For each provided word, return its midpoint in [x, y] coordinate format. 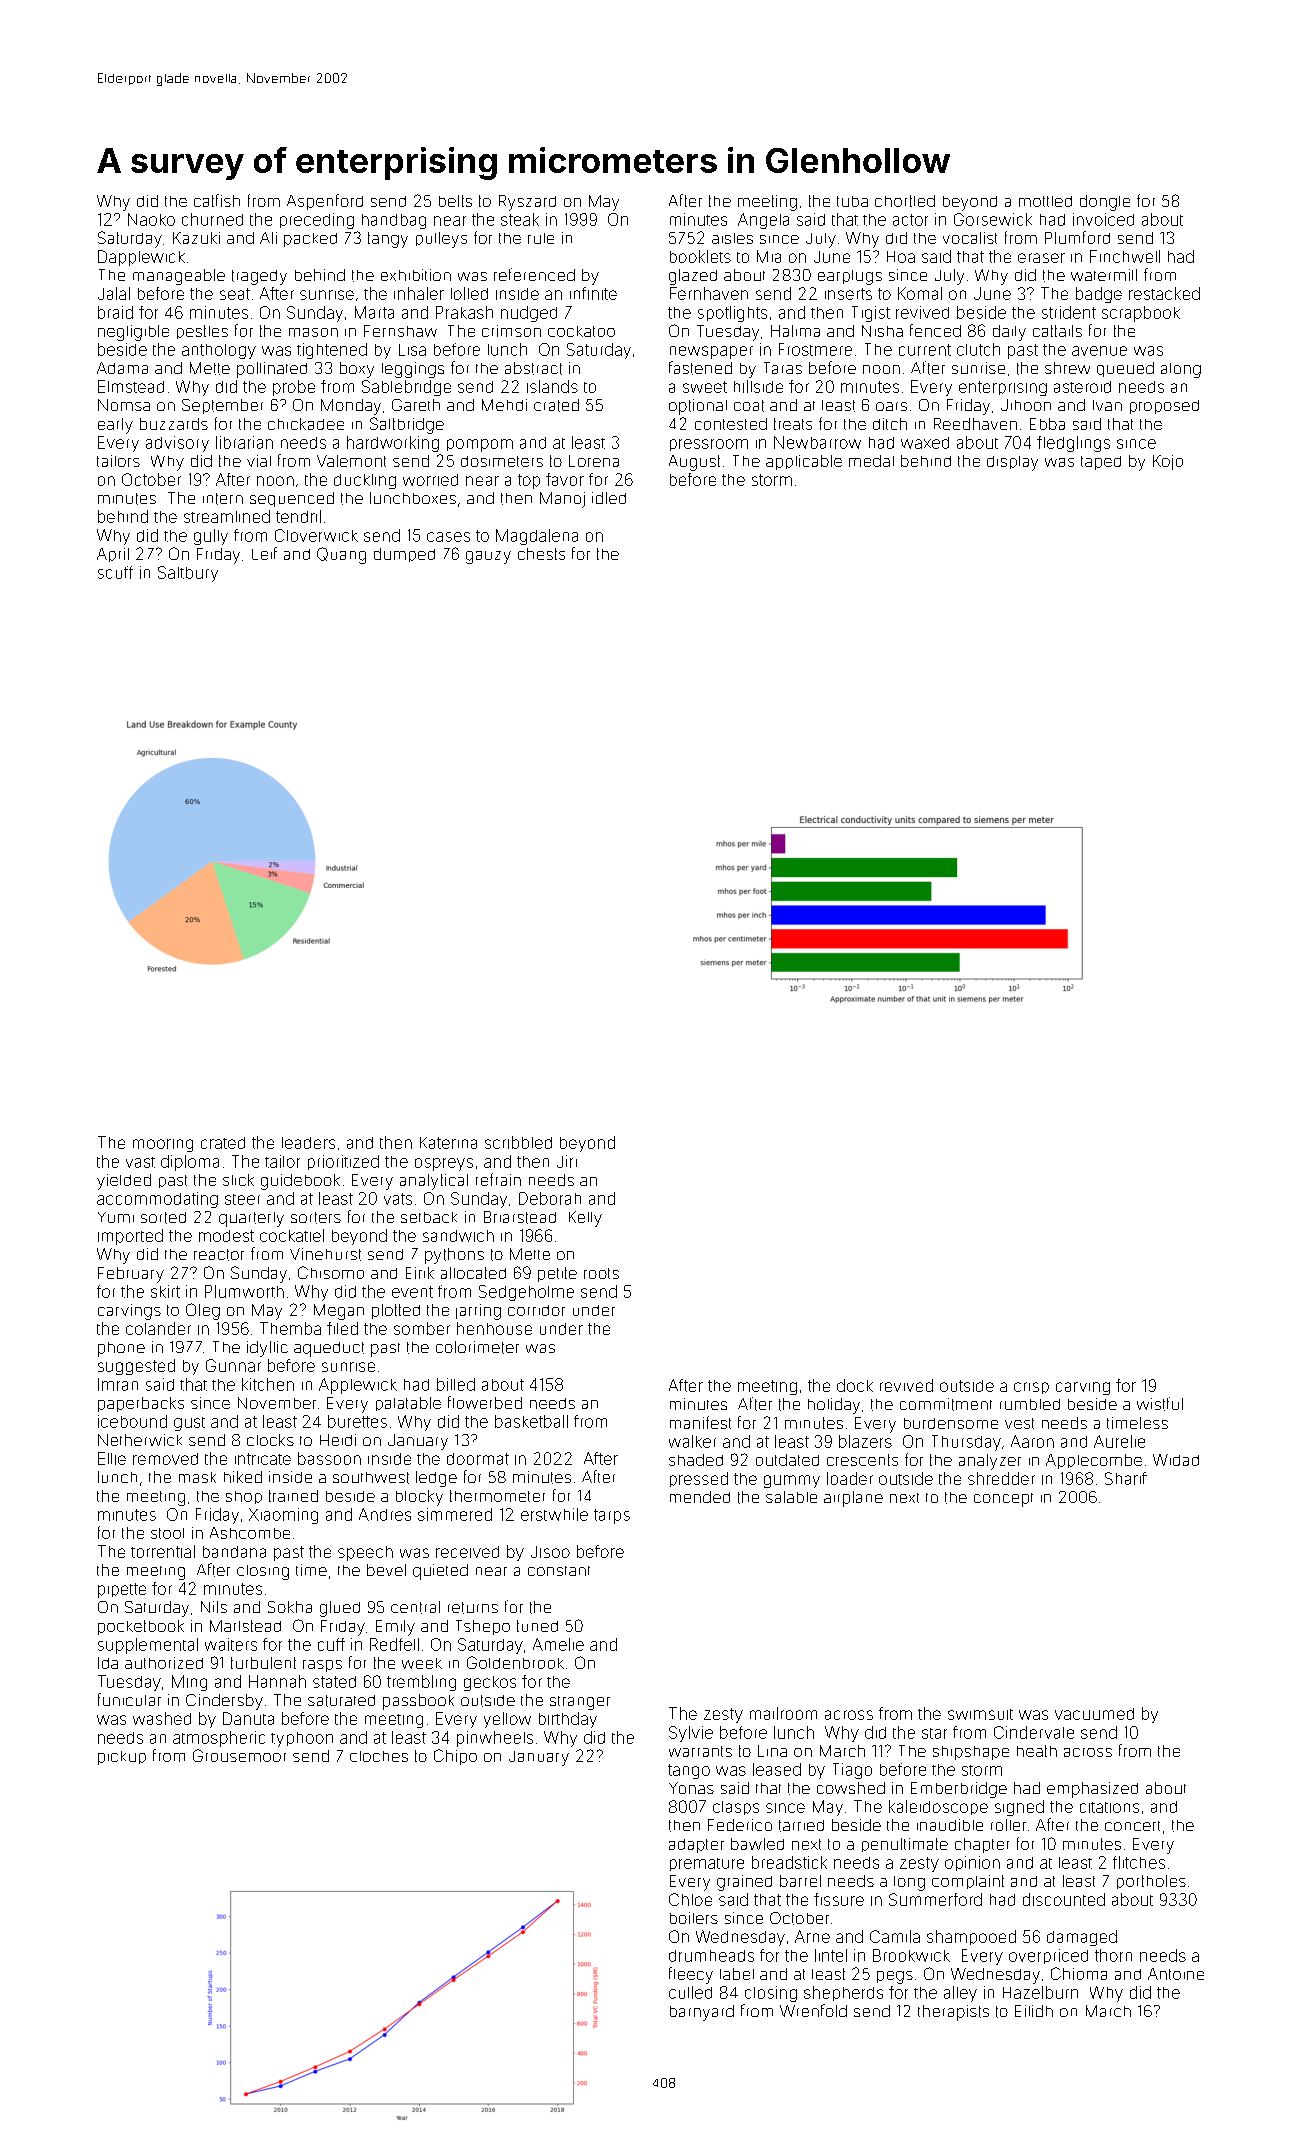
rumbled [1030, 1404]
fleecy [691, 1975]
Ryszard [527, 203]
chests [541, 554]
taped [1101, 463]
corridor [536, 1310]
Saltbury [188, 574]
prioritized [343, 1162]
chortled [905, 201]
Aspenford [325, 202]
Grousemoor [239, 1755]
